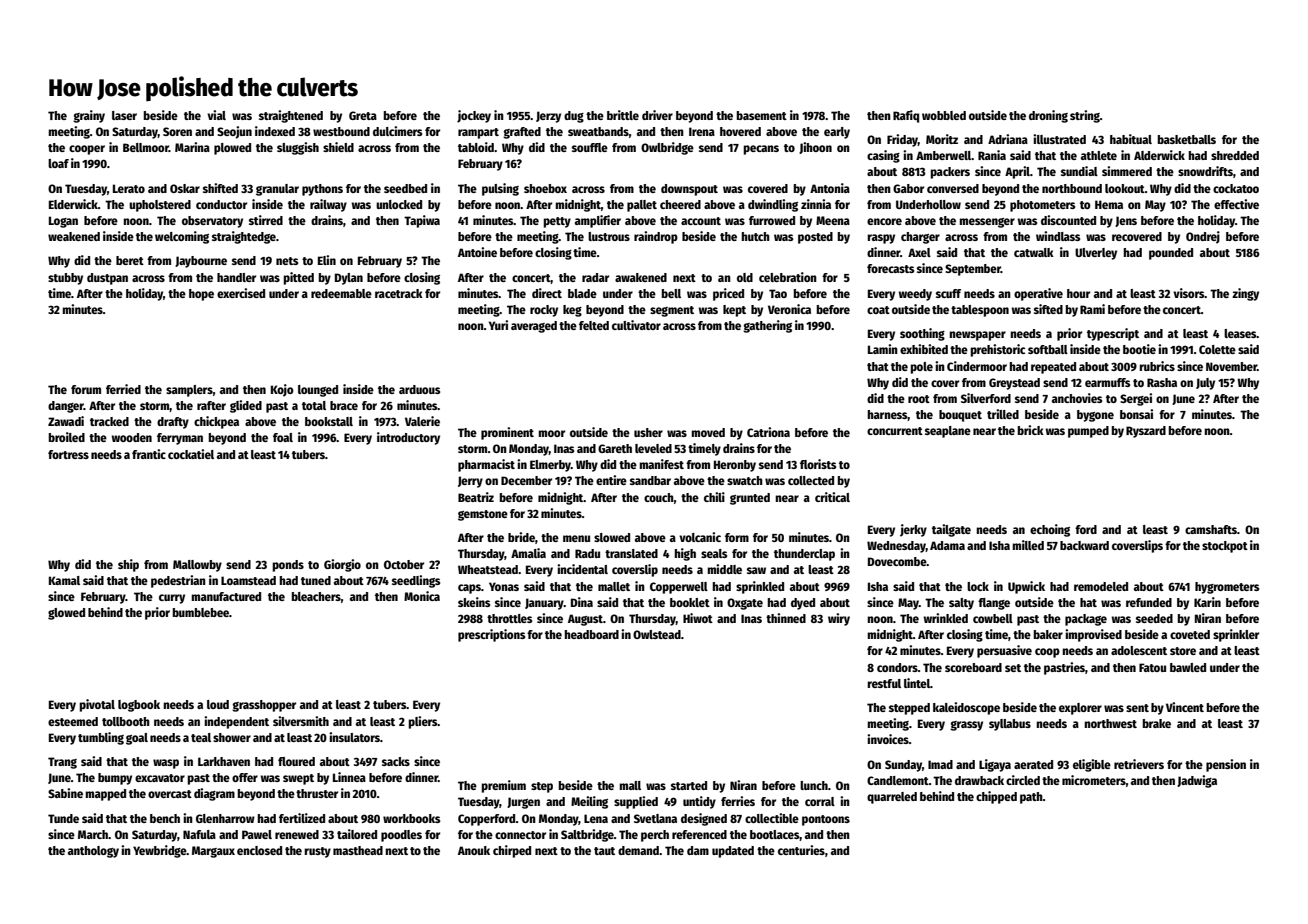 The height and width of the document is (924, 1308). Describe the element at coordinates (1152, 667) in the document. I see `Fatou` at that location.
